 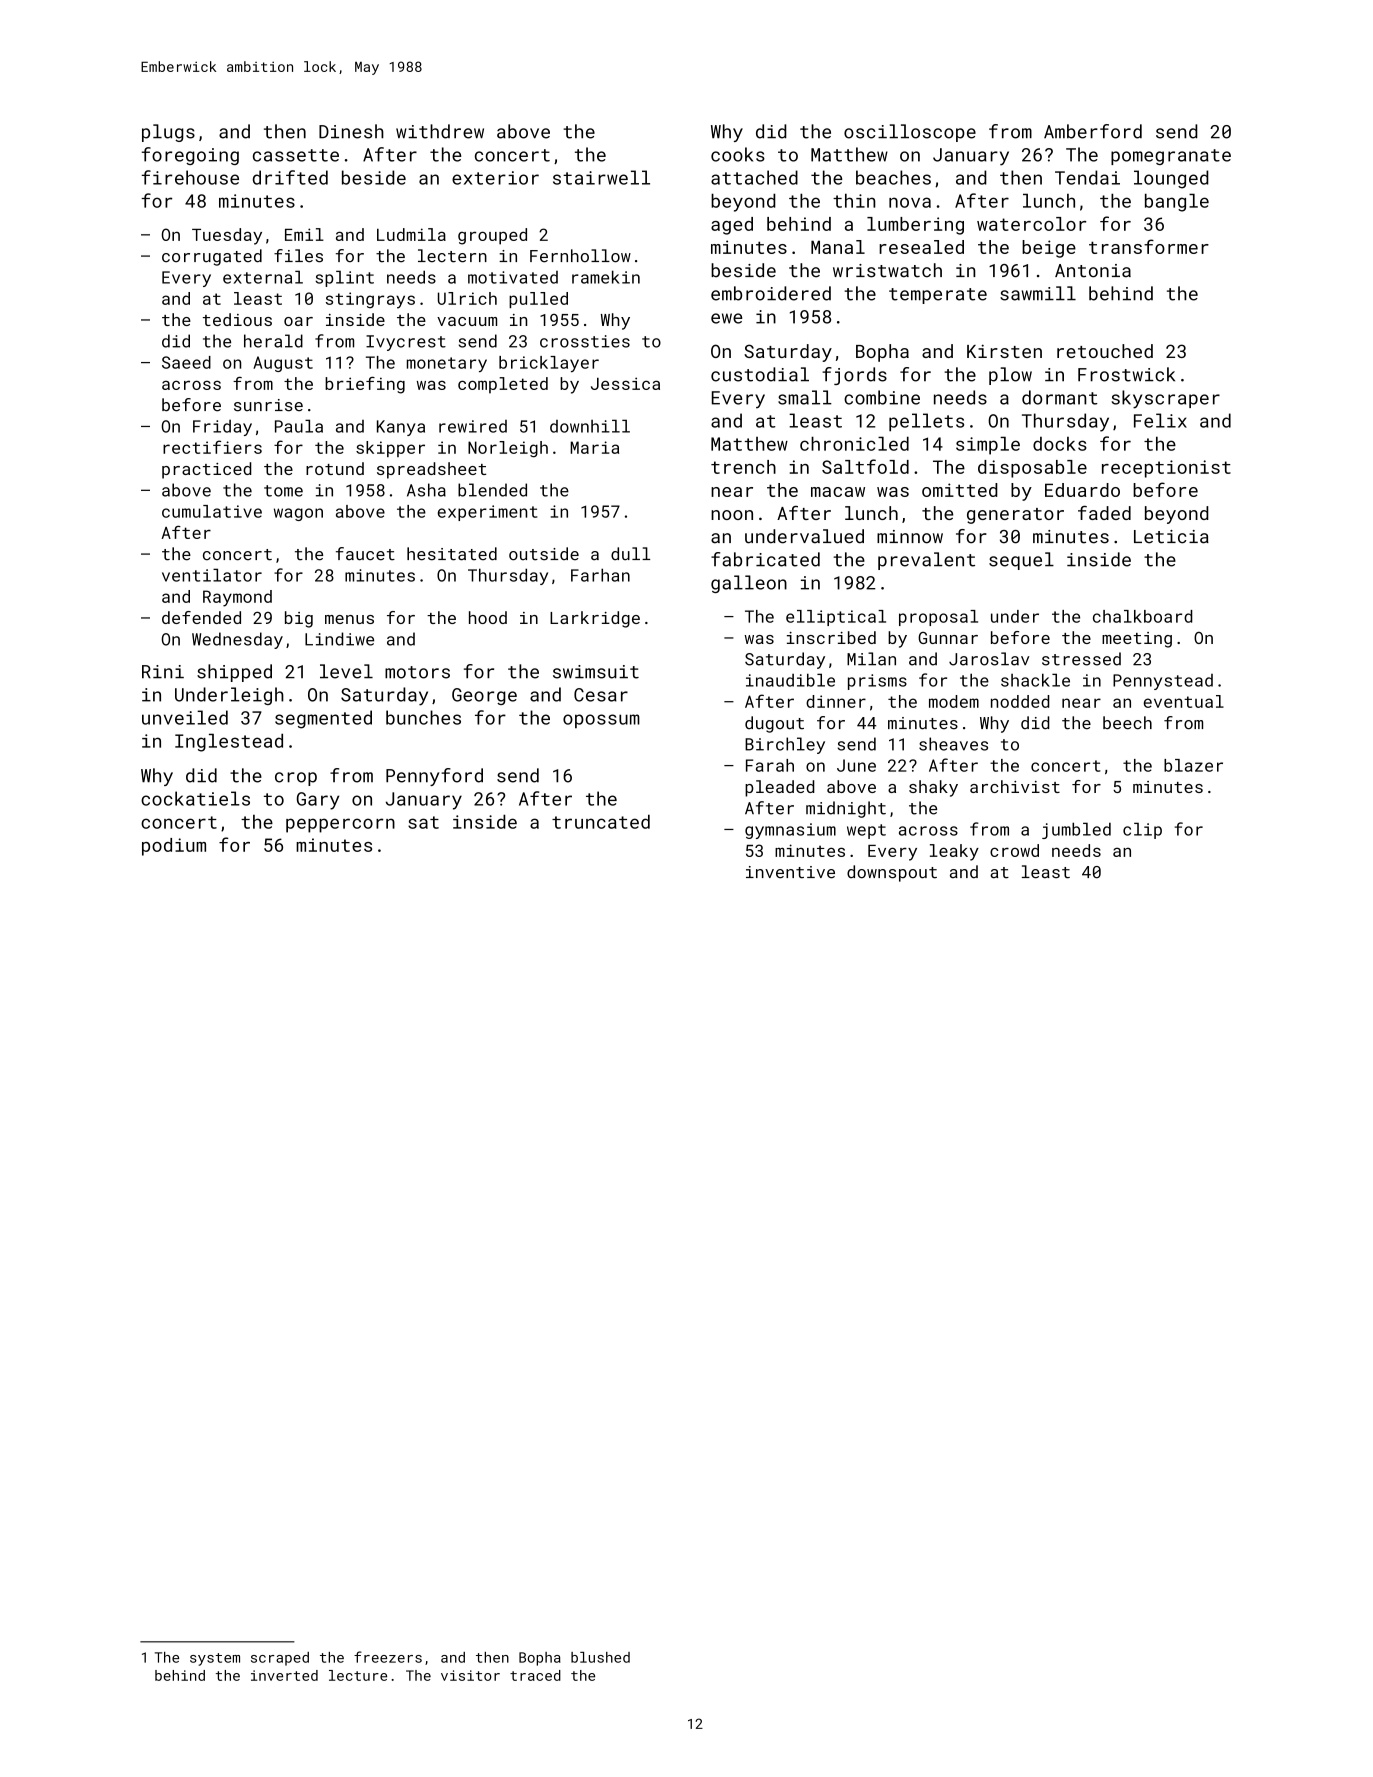 I want to click on Amberford, so click(x=1093, y=131).
